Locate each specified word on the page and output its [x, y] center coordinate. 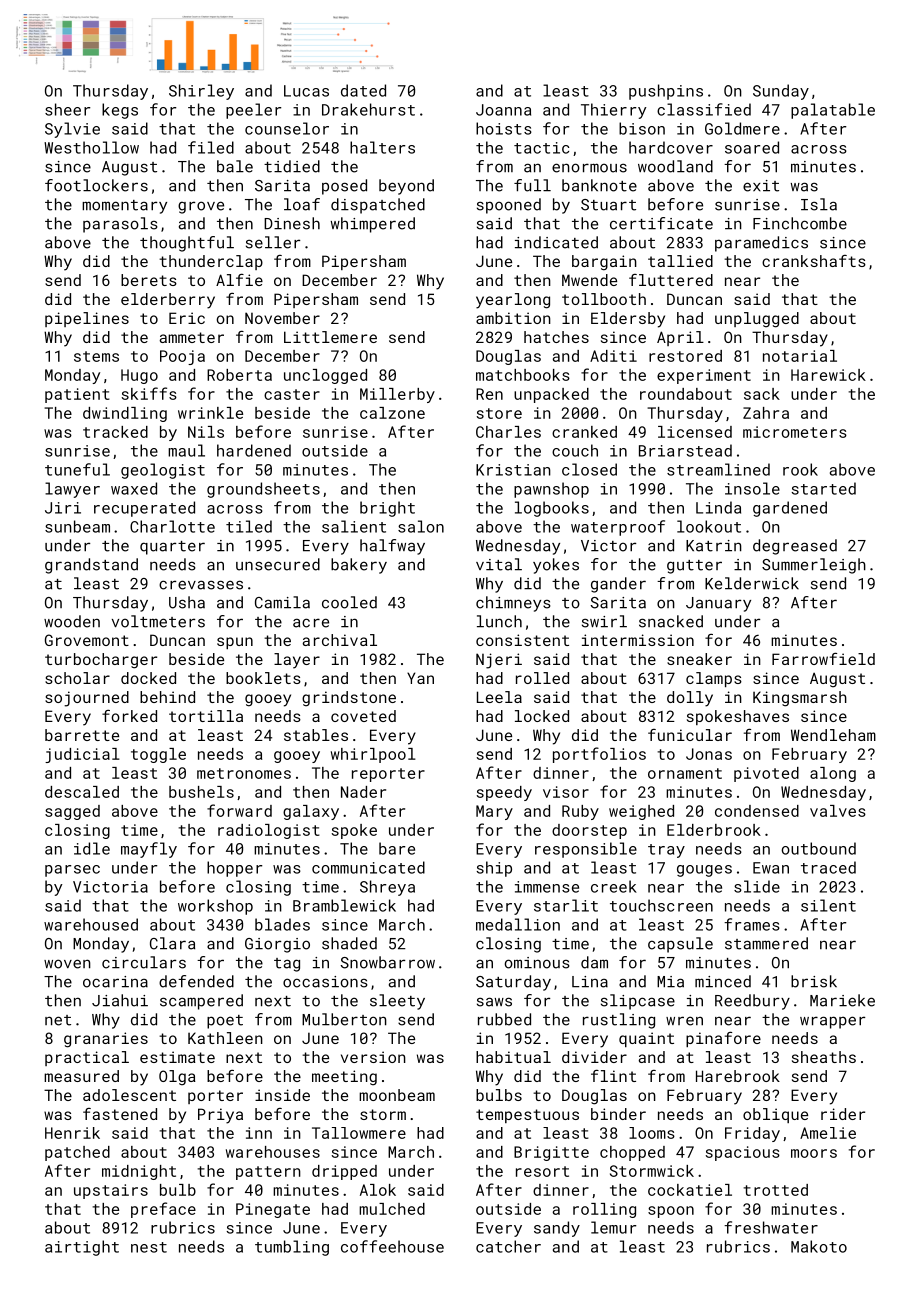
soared [752, 147]
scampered [201, 1002]
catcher [508, 1246]
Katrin [714, 546]
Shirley [201, 92]
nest [149, 1247]
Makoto [819, 1246]
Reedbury [752, 1002]
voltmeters [158, 621]
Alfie [239, 280]
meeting [344, 1078]
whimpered [373, 225]
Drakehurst [368, 109]
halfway [392, 547]
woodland [675, 166]
